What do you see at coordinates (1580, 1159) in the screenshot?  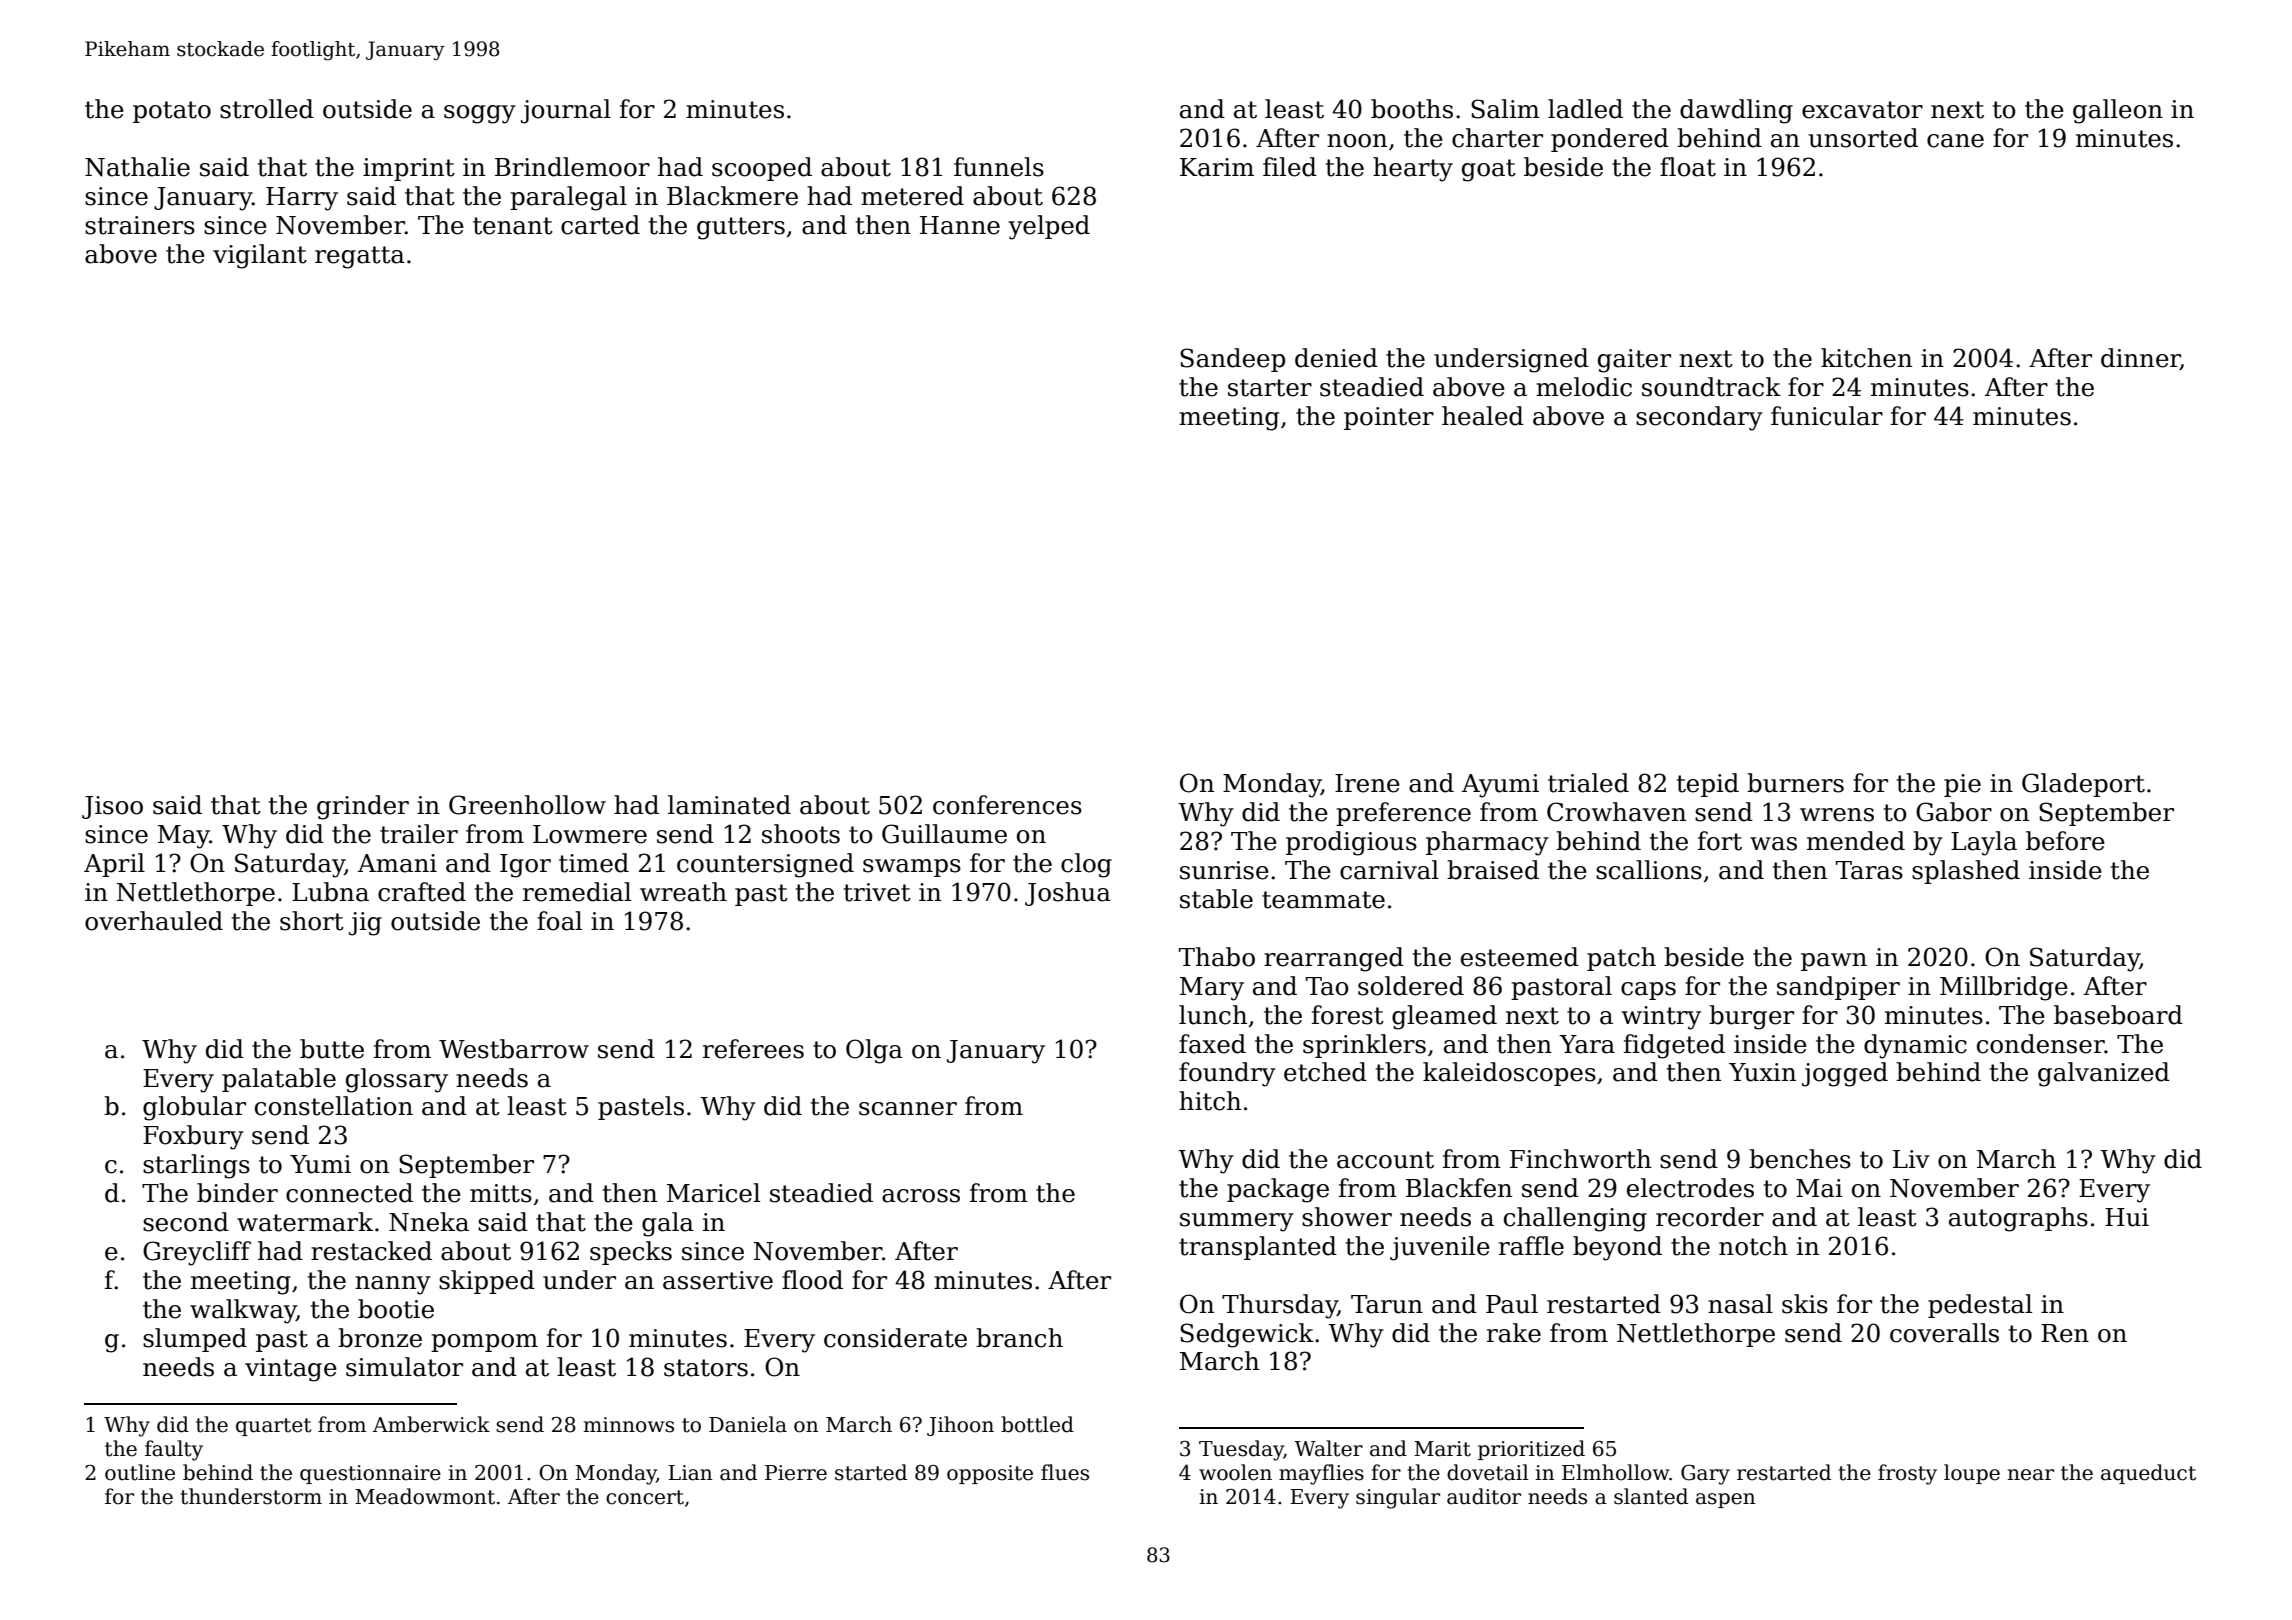 I see `Finchworth` at bounding box center [1580, 1159].
